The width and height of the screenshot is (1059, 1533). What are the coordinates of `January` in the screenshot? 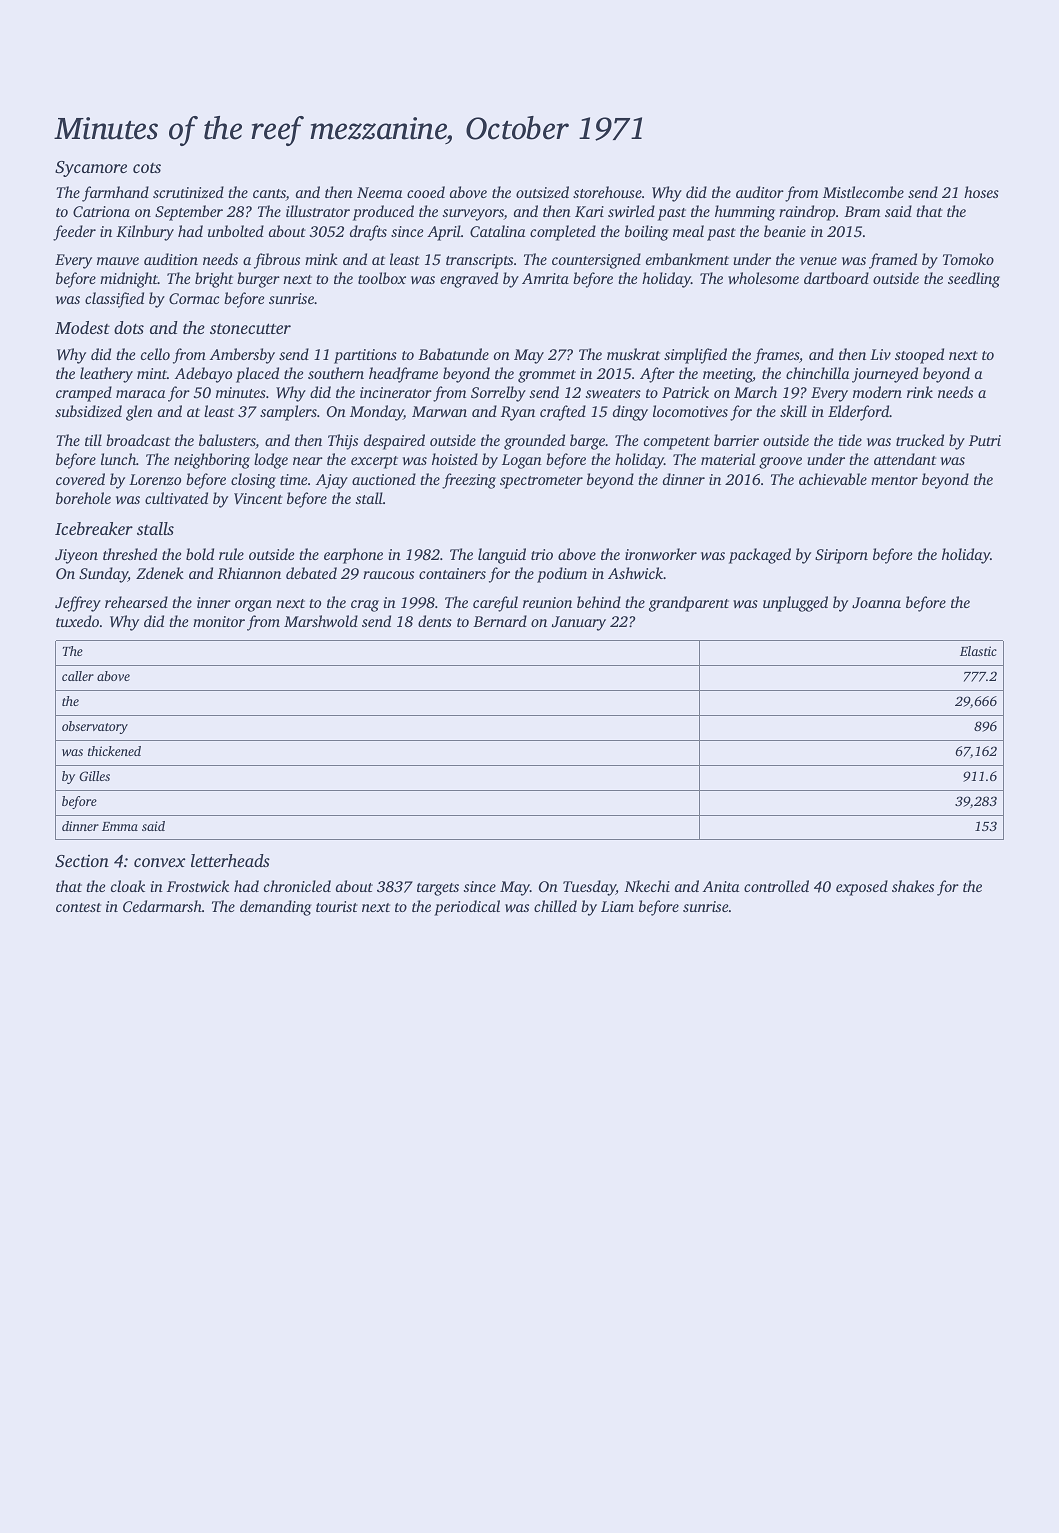 It's located at (579, 623).
